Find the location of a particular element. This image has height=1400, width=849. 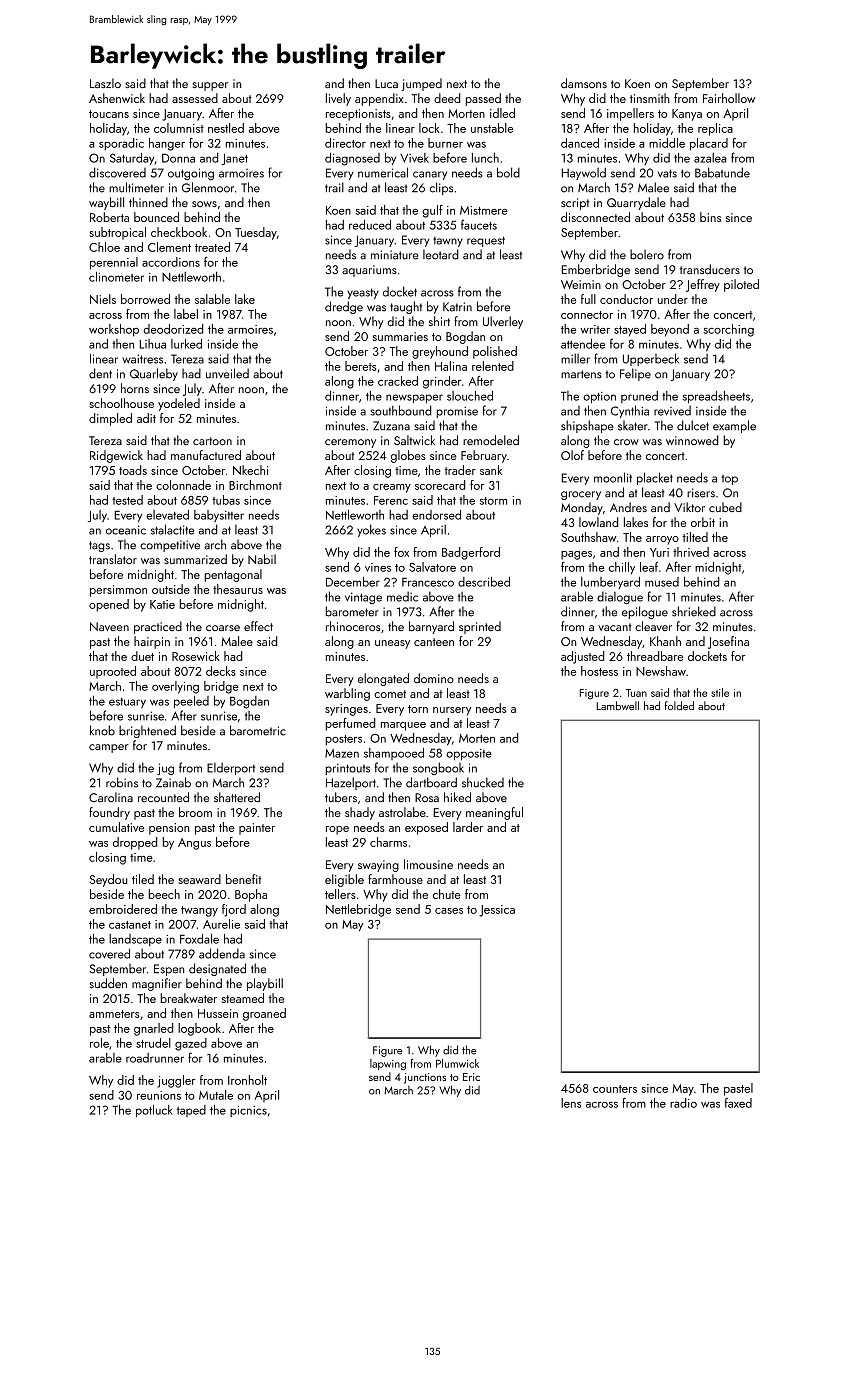

Jessica is located at coordinates (497, 911).
